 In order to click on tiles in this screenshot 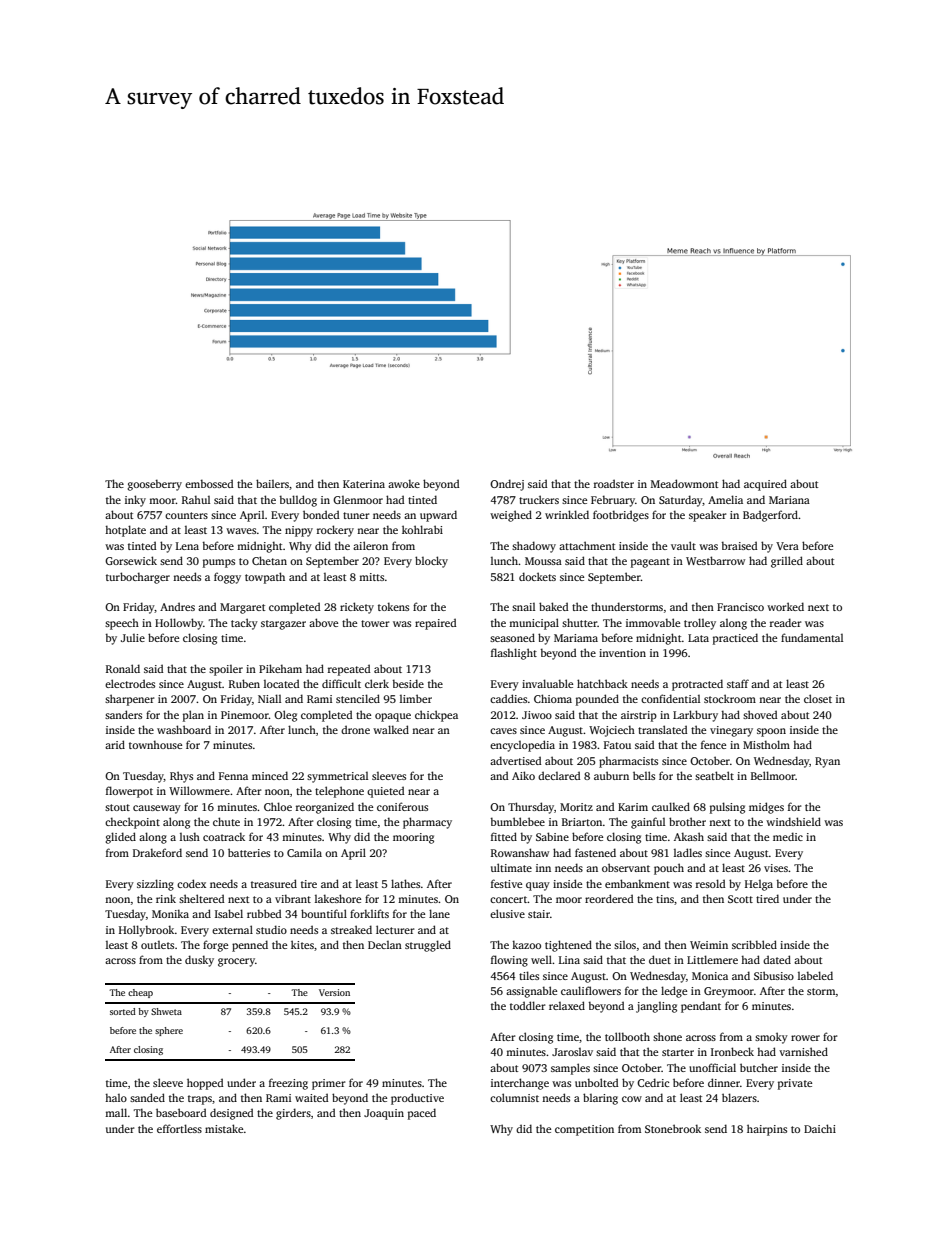, I will do `click(529, 975)`.
